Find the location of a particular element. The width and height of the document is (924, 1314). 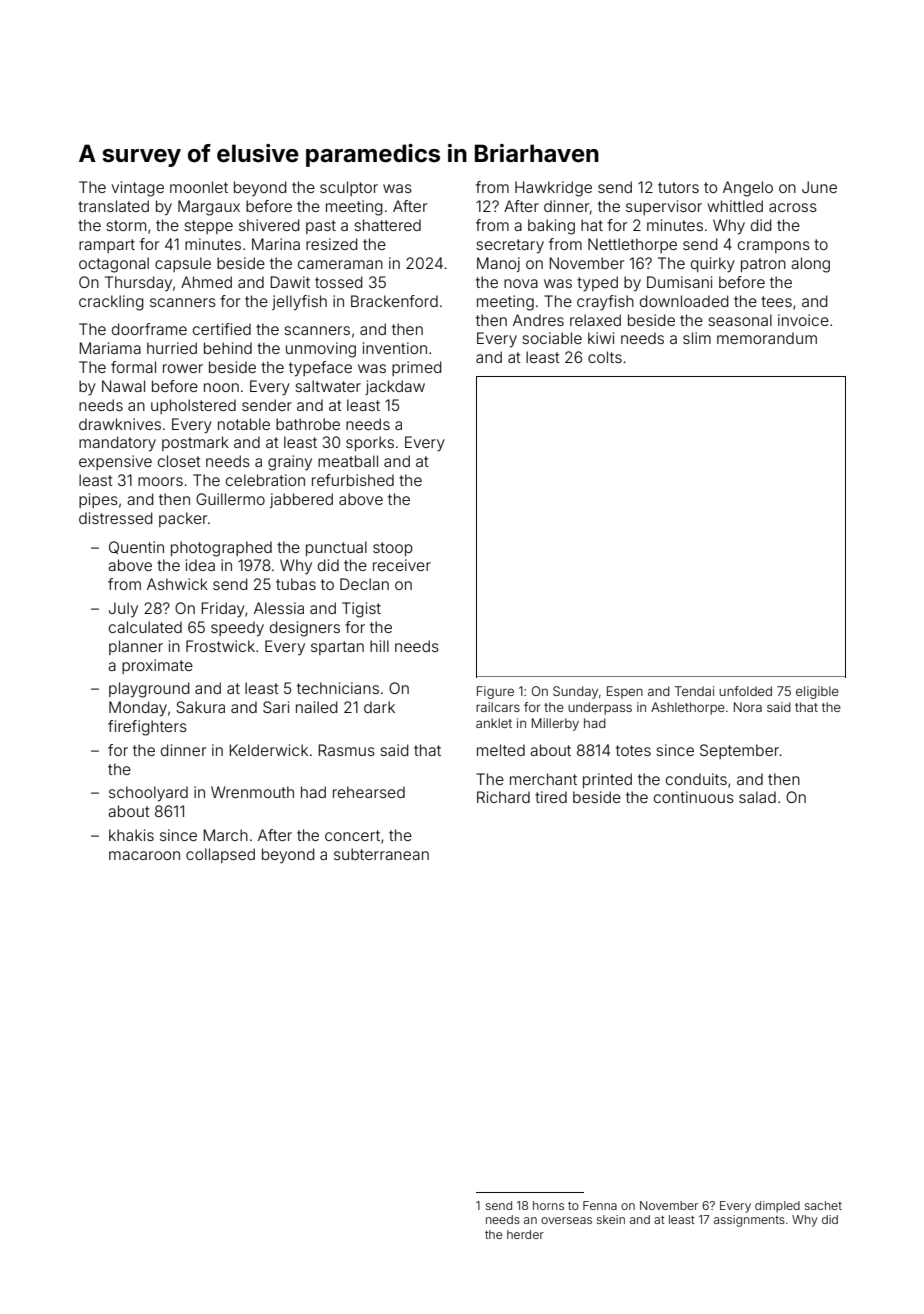

cameraman is located at coordinates (340, 264).
